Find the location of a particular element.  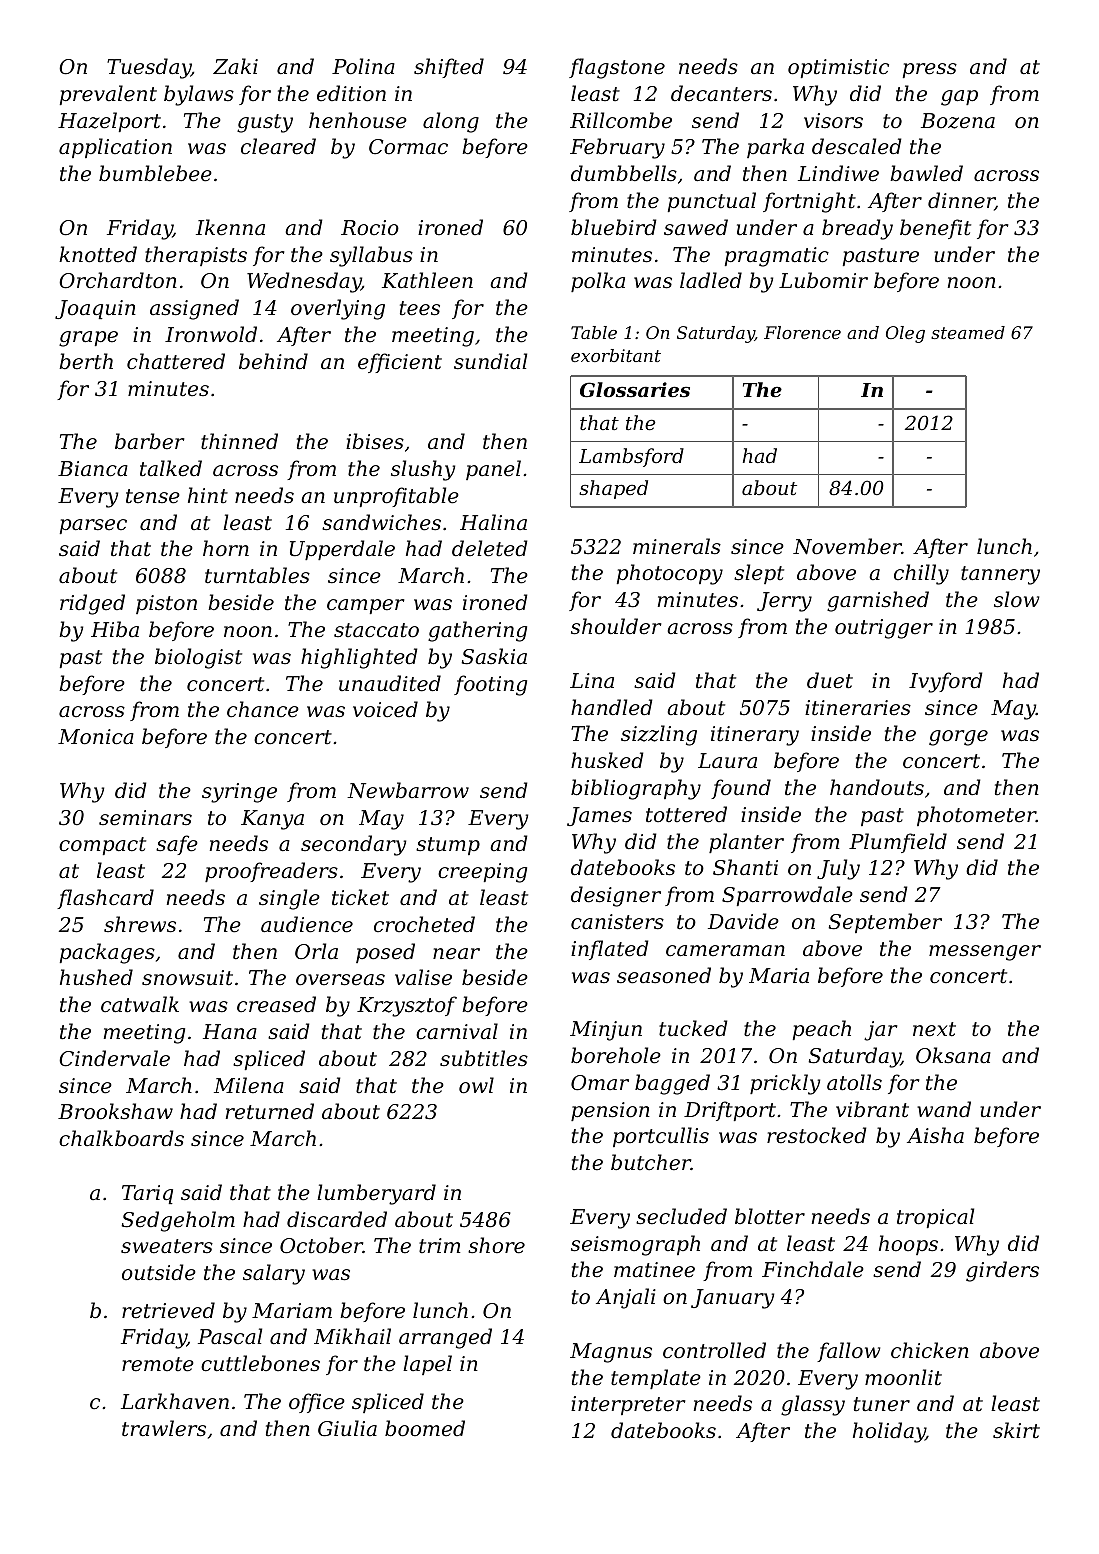

hushed is located at coordinates (96, 977).
